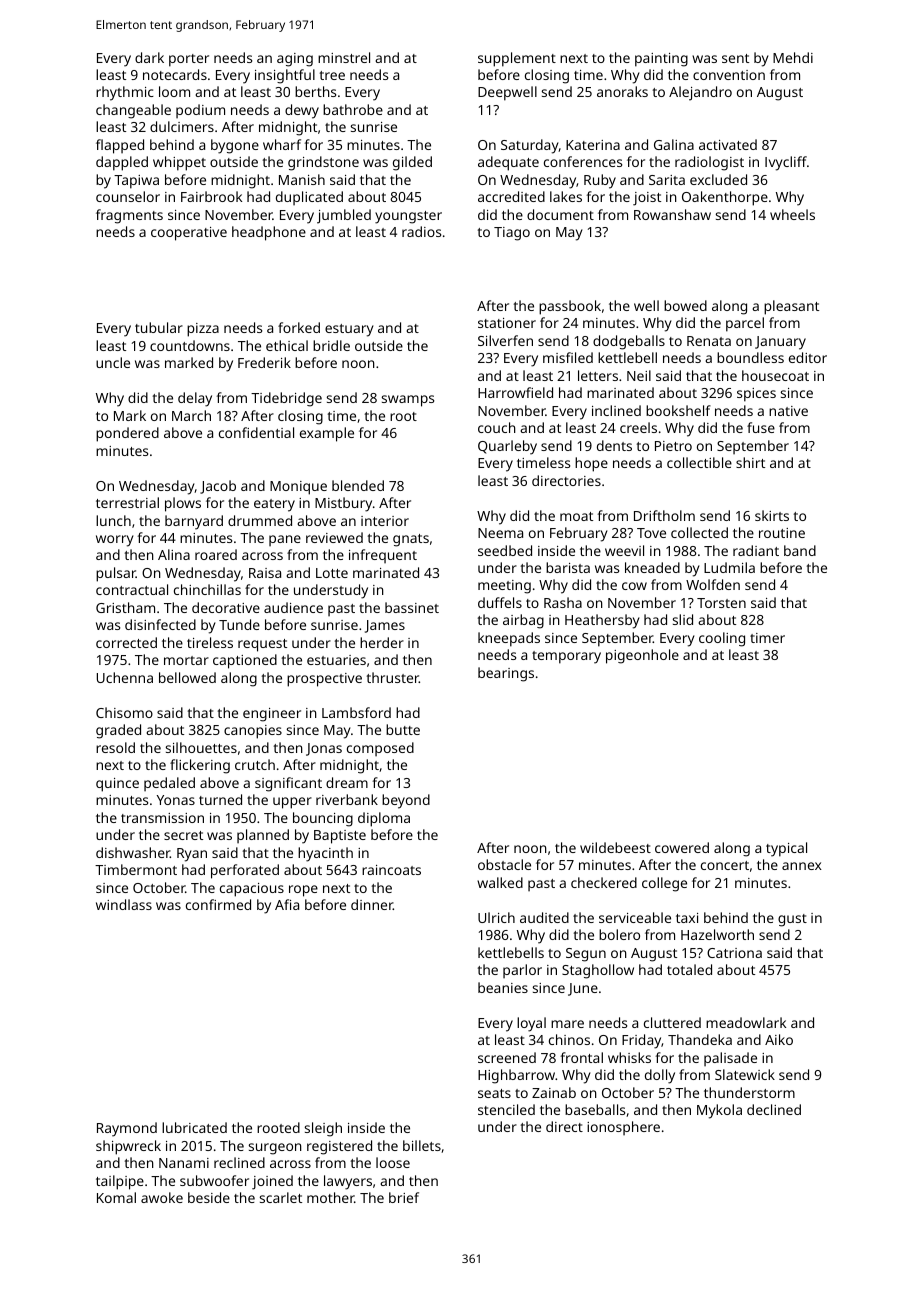  What do you see at coordinates (285, 76) in the screenshot?
I see `insightful` at bounding box center [285, 76].
